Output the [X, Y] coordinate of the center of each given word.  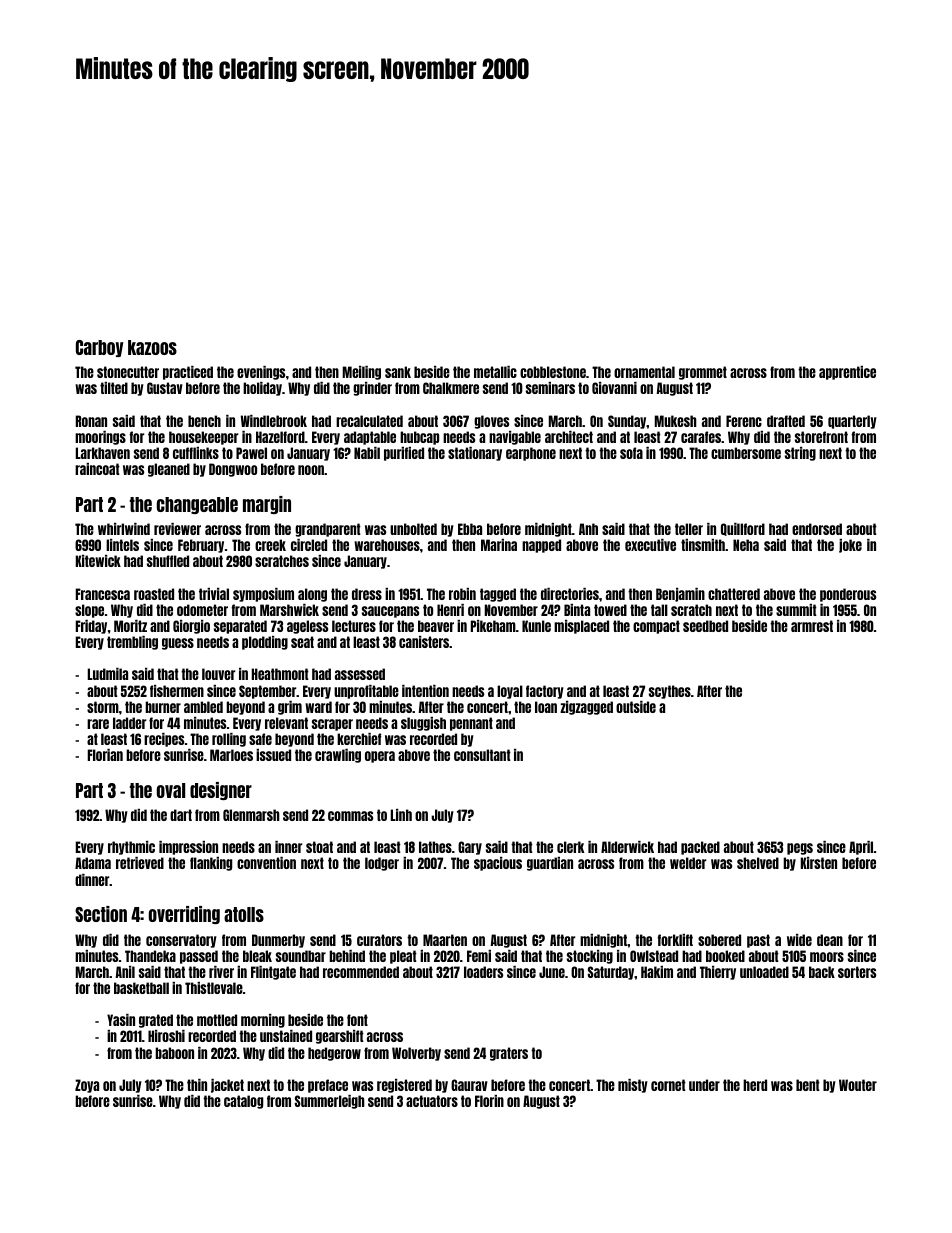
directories [570, 594]
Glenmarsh [251, 815]
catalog [243, 1102]
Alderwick [627, 847]
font [357, 1020]
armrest [812, 626]
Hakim [657, 972]
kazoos [152, 347]
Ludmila [108, 674]
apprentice [847, 373]
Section [101, 914]
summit [796, 610]
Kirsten [819, 863]
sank [398, 372]
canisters [424, 642]
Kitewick [98, 561]
